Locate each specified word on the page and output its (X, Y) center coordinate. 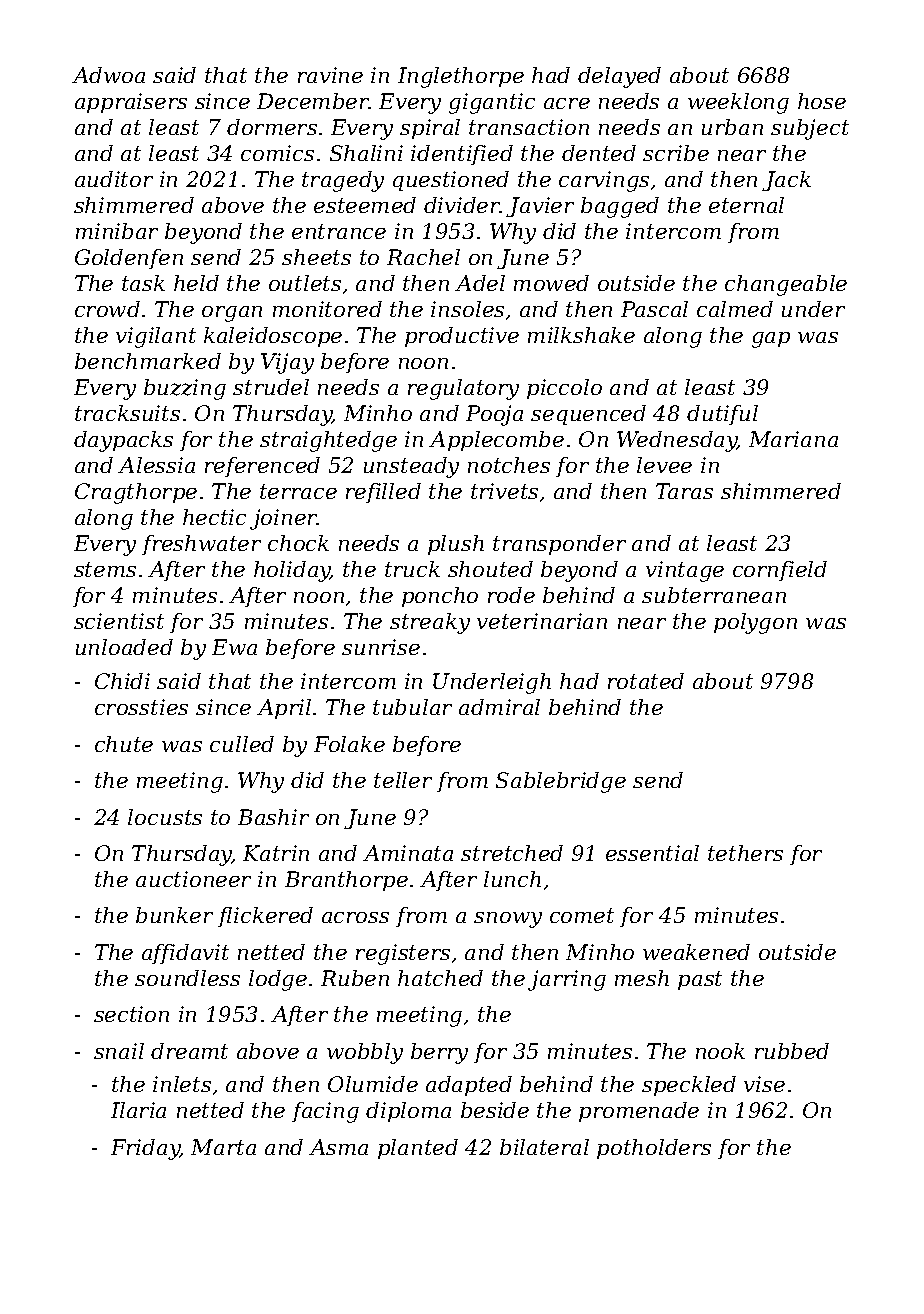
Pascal (654, 309)
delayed (619, 77)
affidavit (185, 954)
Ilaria (138, 1110)
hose (822, 101)
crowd (107, 309)
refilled (383, 493)
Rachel (423, 257)
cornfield (780, 571)
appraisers (131, 103)
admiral (499, 707)
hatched (440, 978)
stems (105, 569)
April (284, 709)
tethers (745, 853)
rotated (646, 681)
